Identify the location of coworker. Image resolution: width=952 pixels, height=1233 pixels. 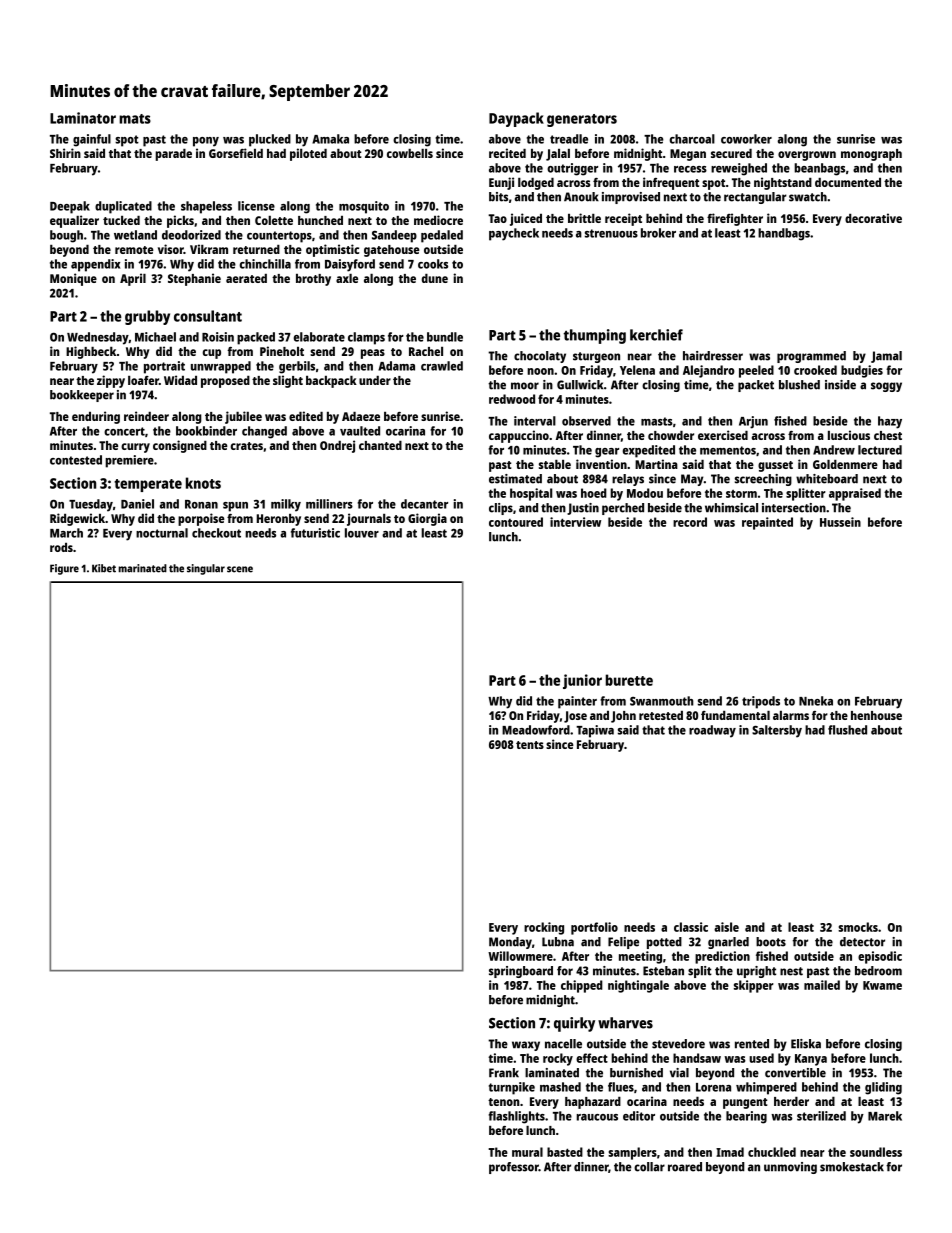
(746, 139).
